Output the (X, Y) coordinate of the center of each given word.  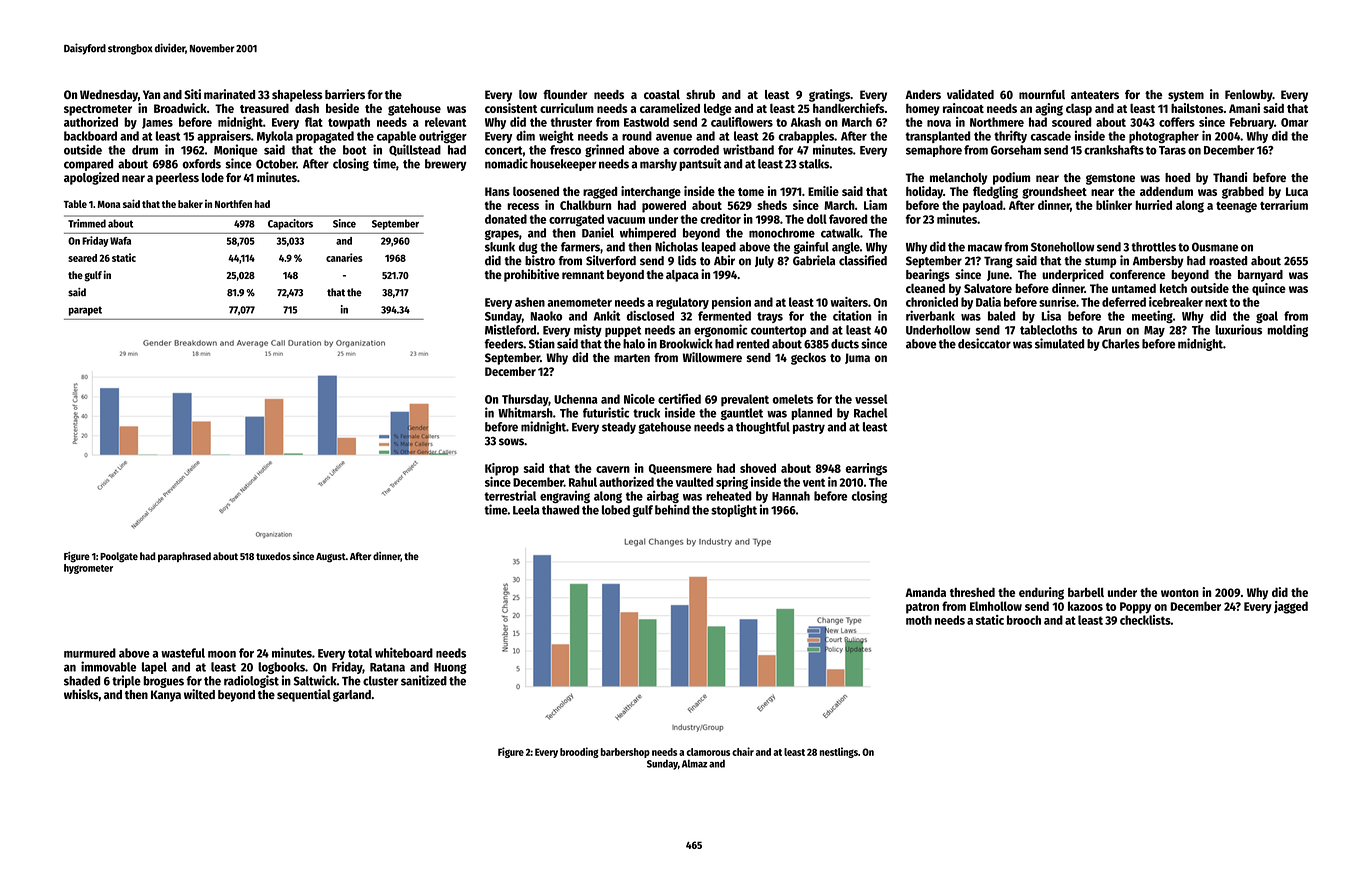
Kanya (166, 696)
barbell (1086, 592)
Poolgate (119, 557)
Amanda (925, 592)
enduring (1041, 593)
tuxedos (273, 556)
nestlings (839, 752)
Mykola (275, 137)
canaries (344, 257)
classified (863, 260)
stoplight (734, 510)
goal (1267, 317)
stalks (814, 164)
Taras (1172, 150)
